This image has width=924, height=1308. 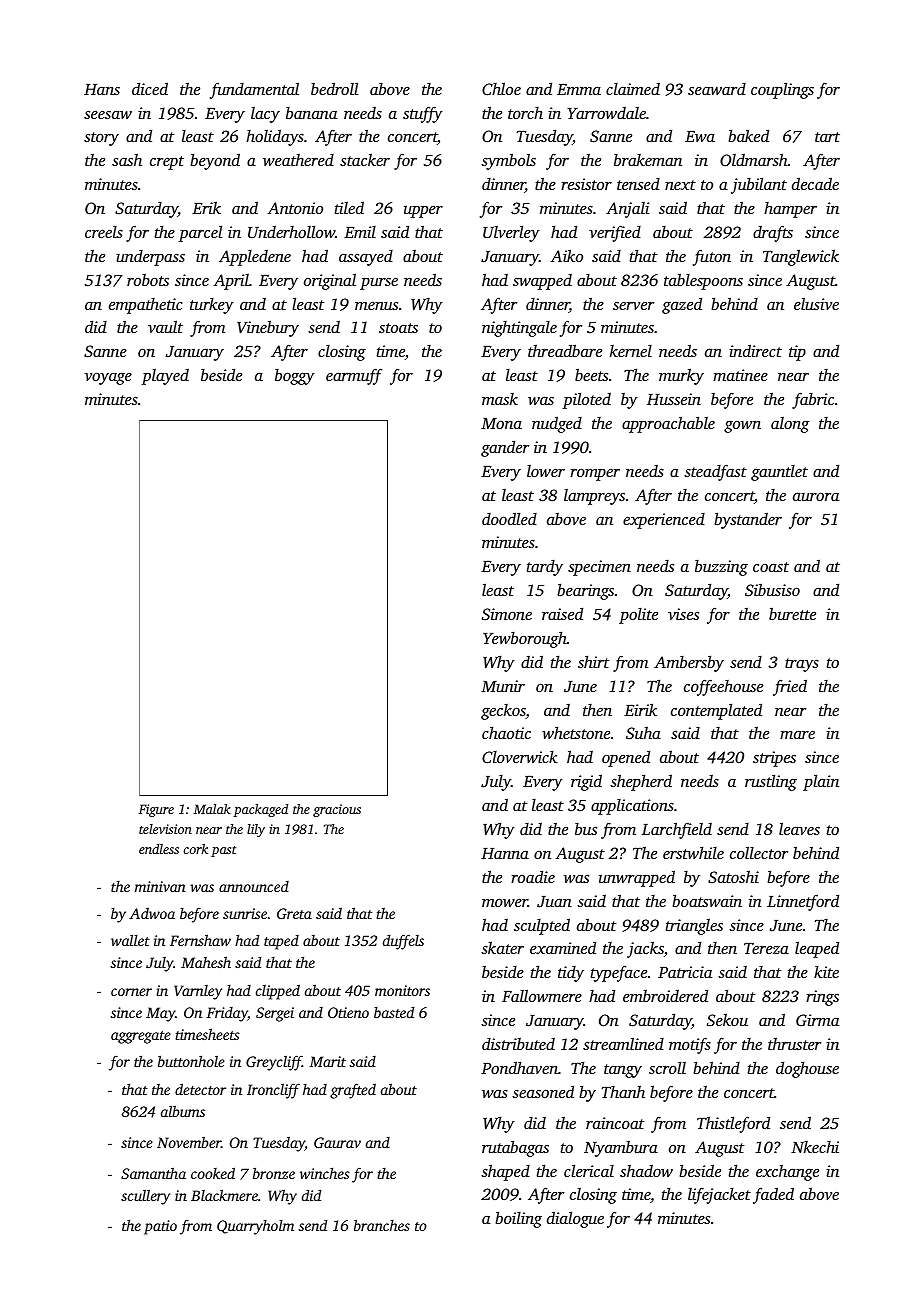 I want to click on Hans, so click(x=102, y=89).
